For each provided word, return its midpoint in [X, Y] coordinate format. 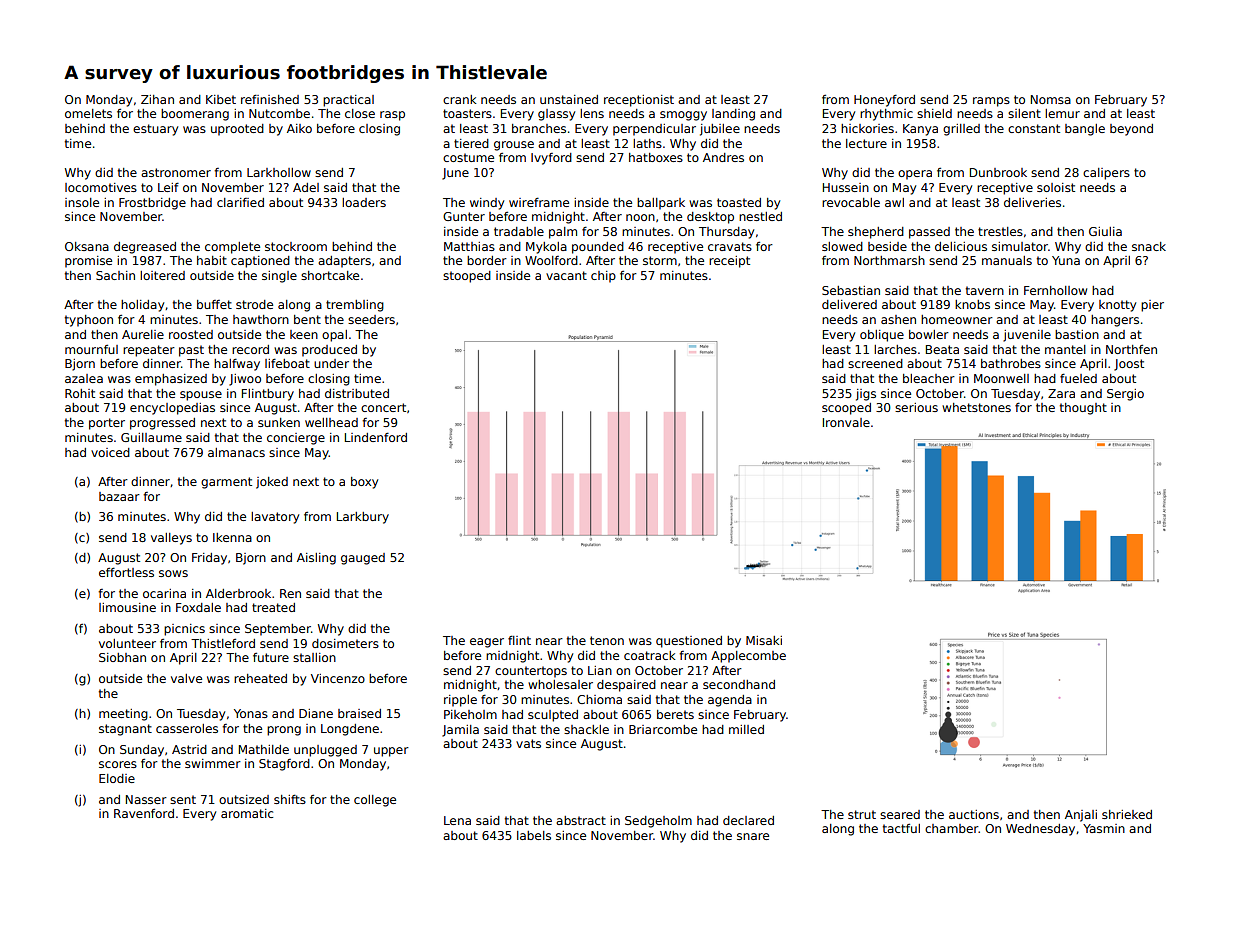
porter [107, 424]
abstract [581, 820]
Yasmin [1104, 828]
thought [1083, 409]
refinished [270, 99]
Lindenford [376, 437]
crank [460, 99]
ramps [991, 102]
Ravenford [144, 813]
